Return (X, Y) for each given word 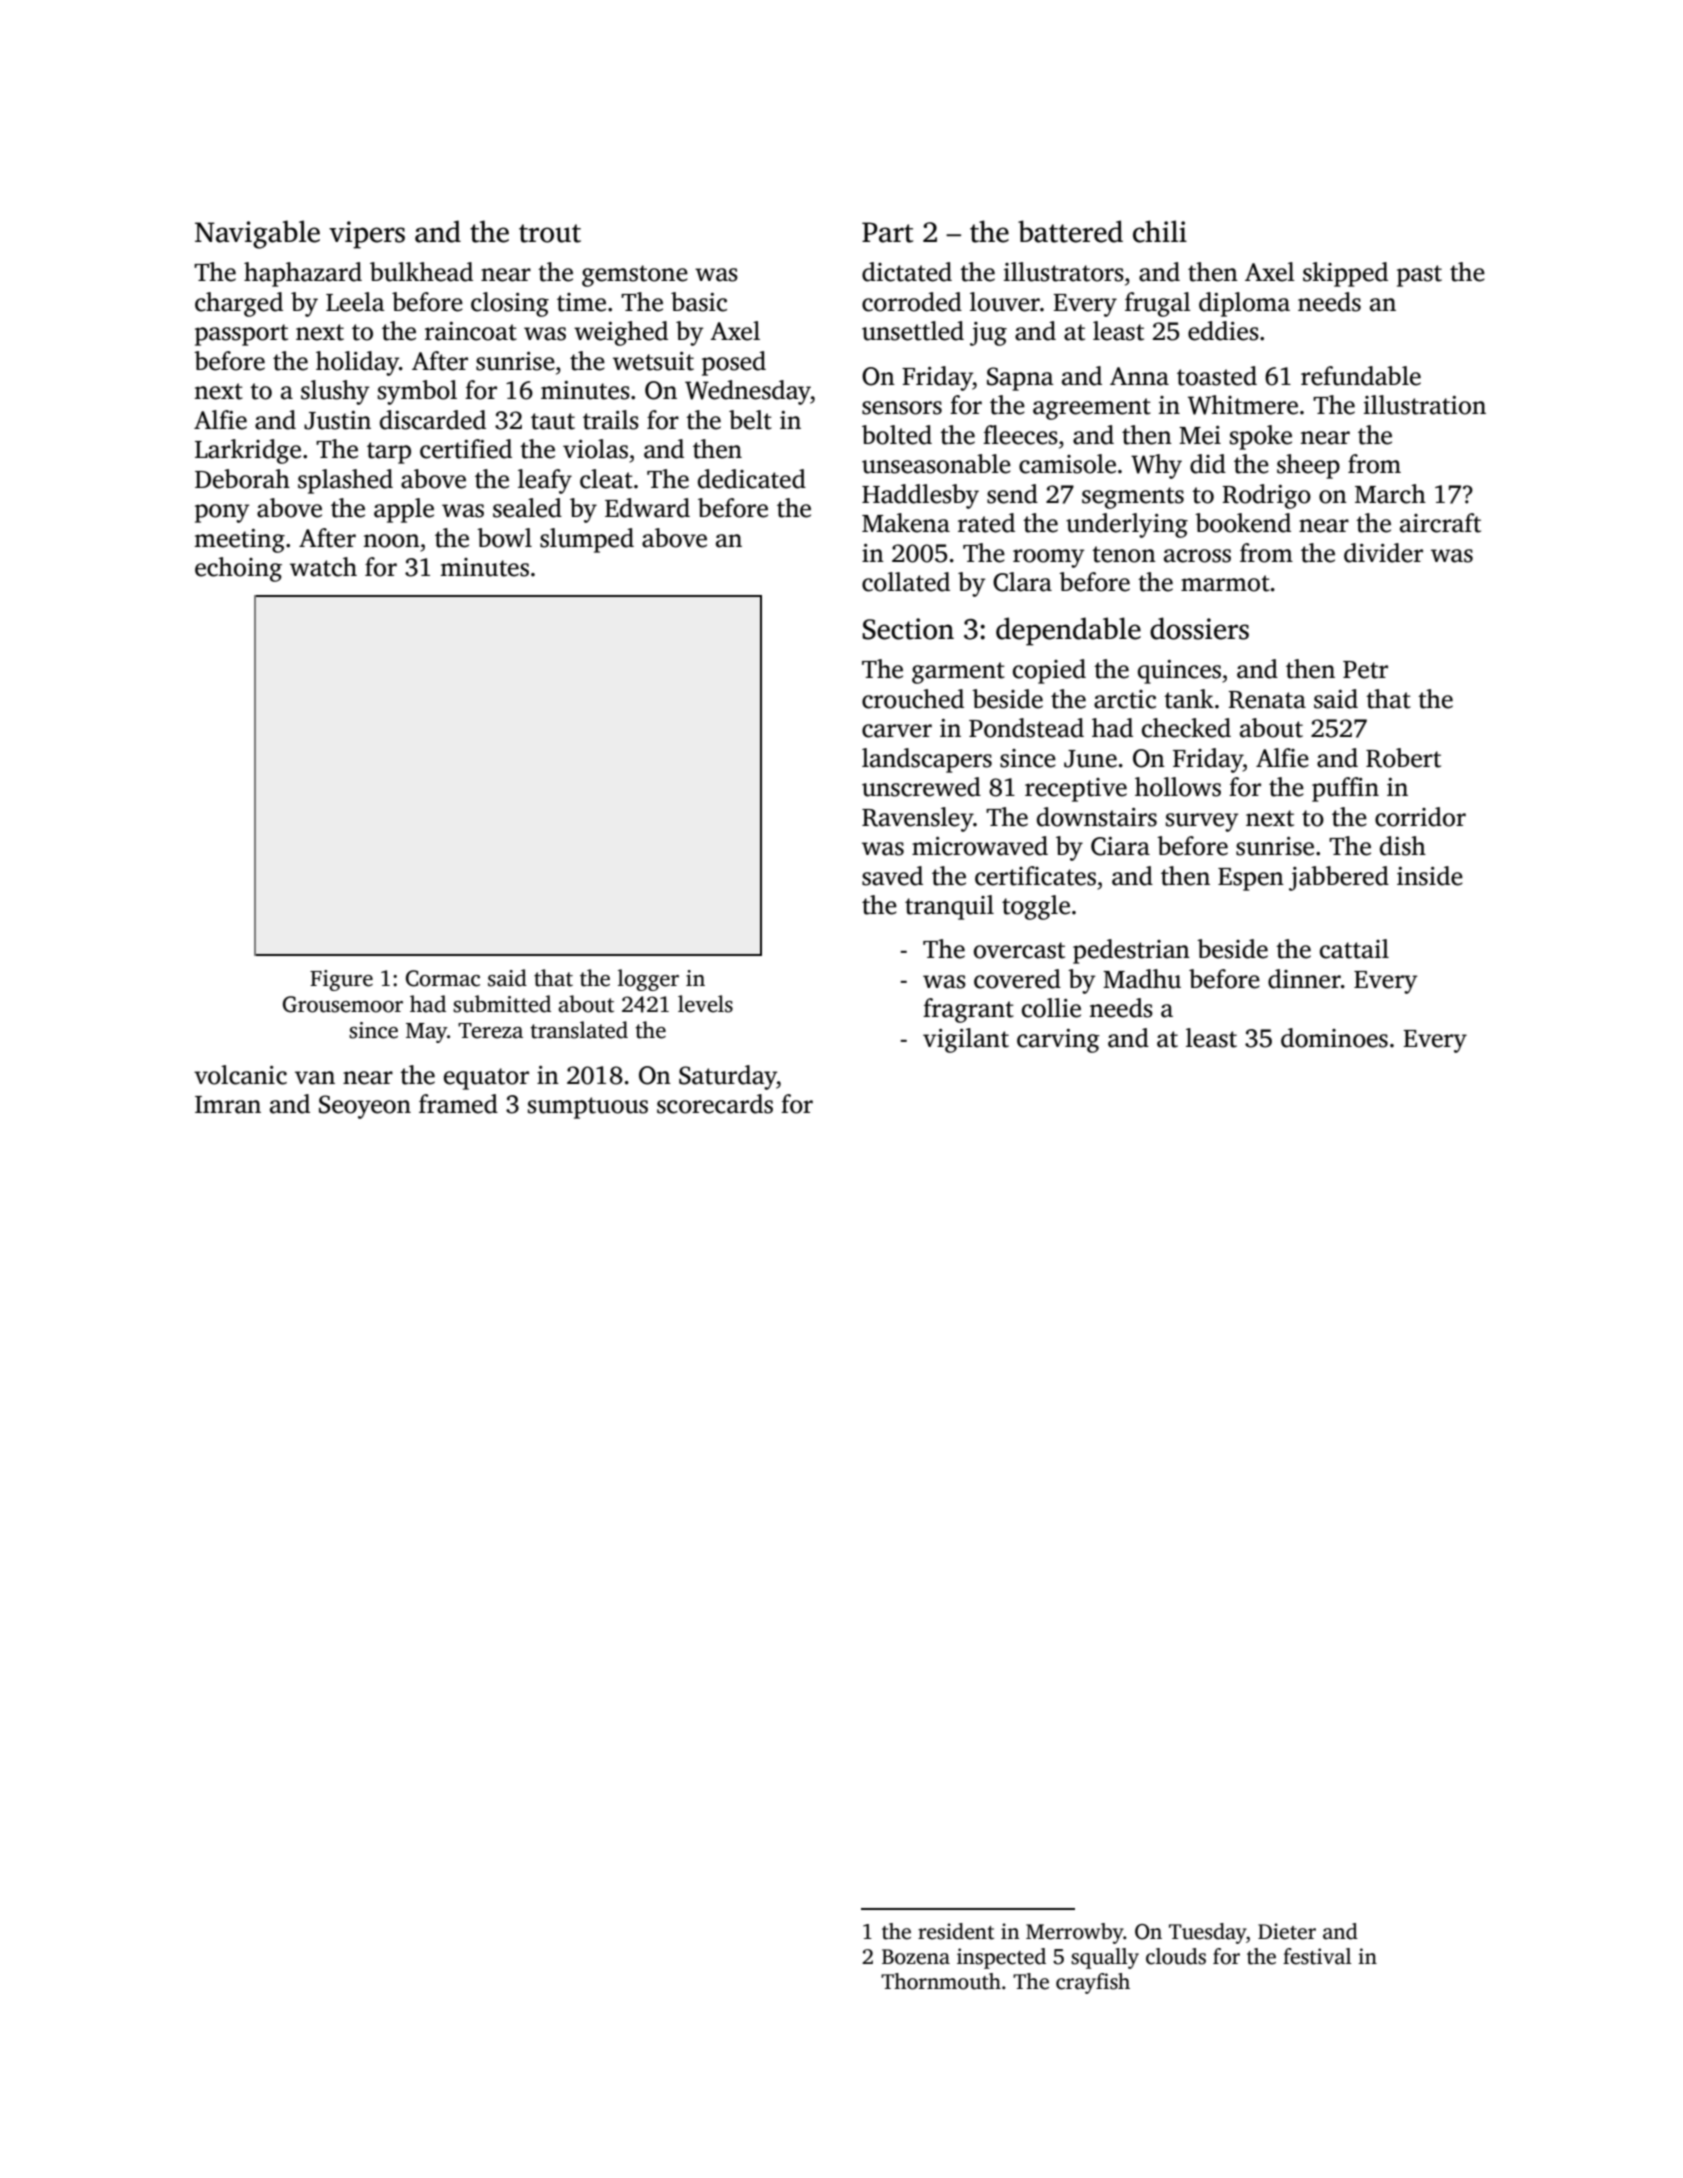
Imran (228, 1105)
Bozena (916, 1957)
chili (1160, 231)
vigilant (966, 1040)
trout (550, 233)
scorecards (715, 1104)
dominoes (1334, 1038)
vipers (367, 235)
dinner (1304, 979)
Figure (341, 980)
